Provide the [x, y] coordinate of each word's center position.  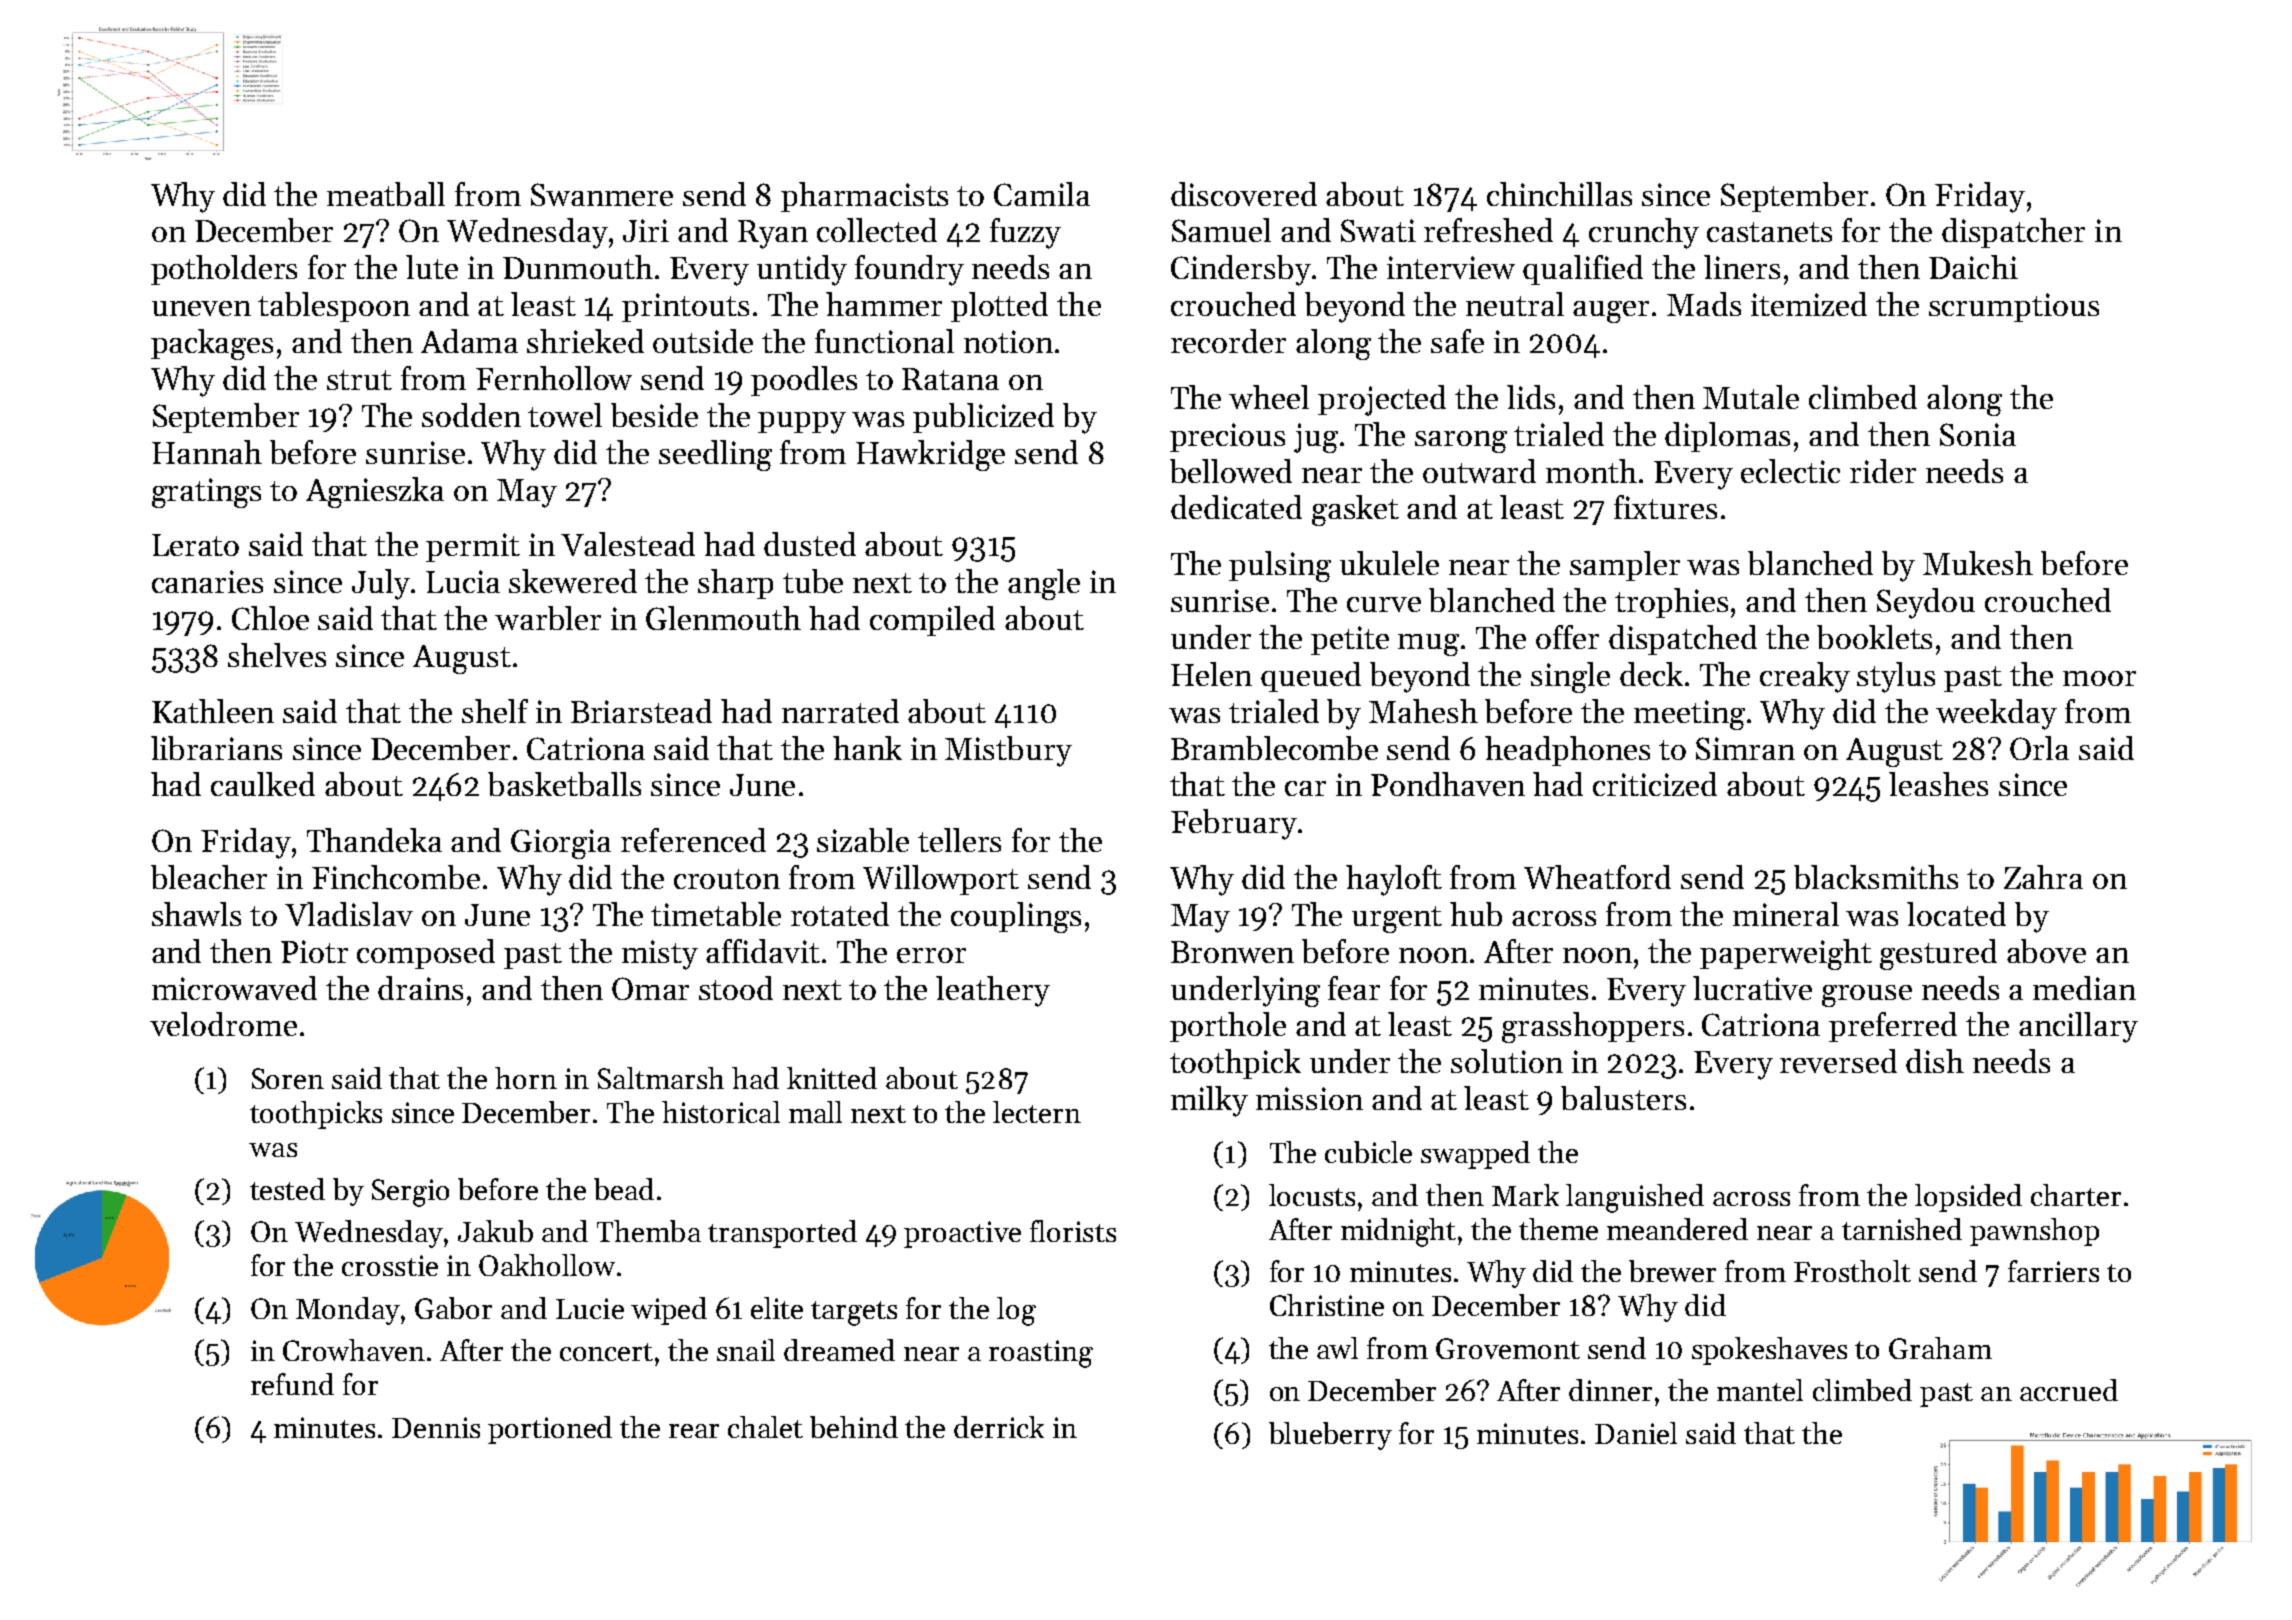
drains [420, 988]
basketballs [564, 784]
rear [694, 1431]
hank [867, 748]
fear [1354, 988]
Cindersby [1241, 270]
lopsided [1968, 1198]
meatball [386, 194]
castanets [1769, 232]
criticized [1655, 784]
